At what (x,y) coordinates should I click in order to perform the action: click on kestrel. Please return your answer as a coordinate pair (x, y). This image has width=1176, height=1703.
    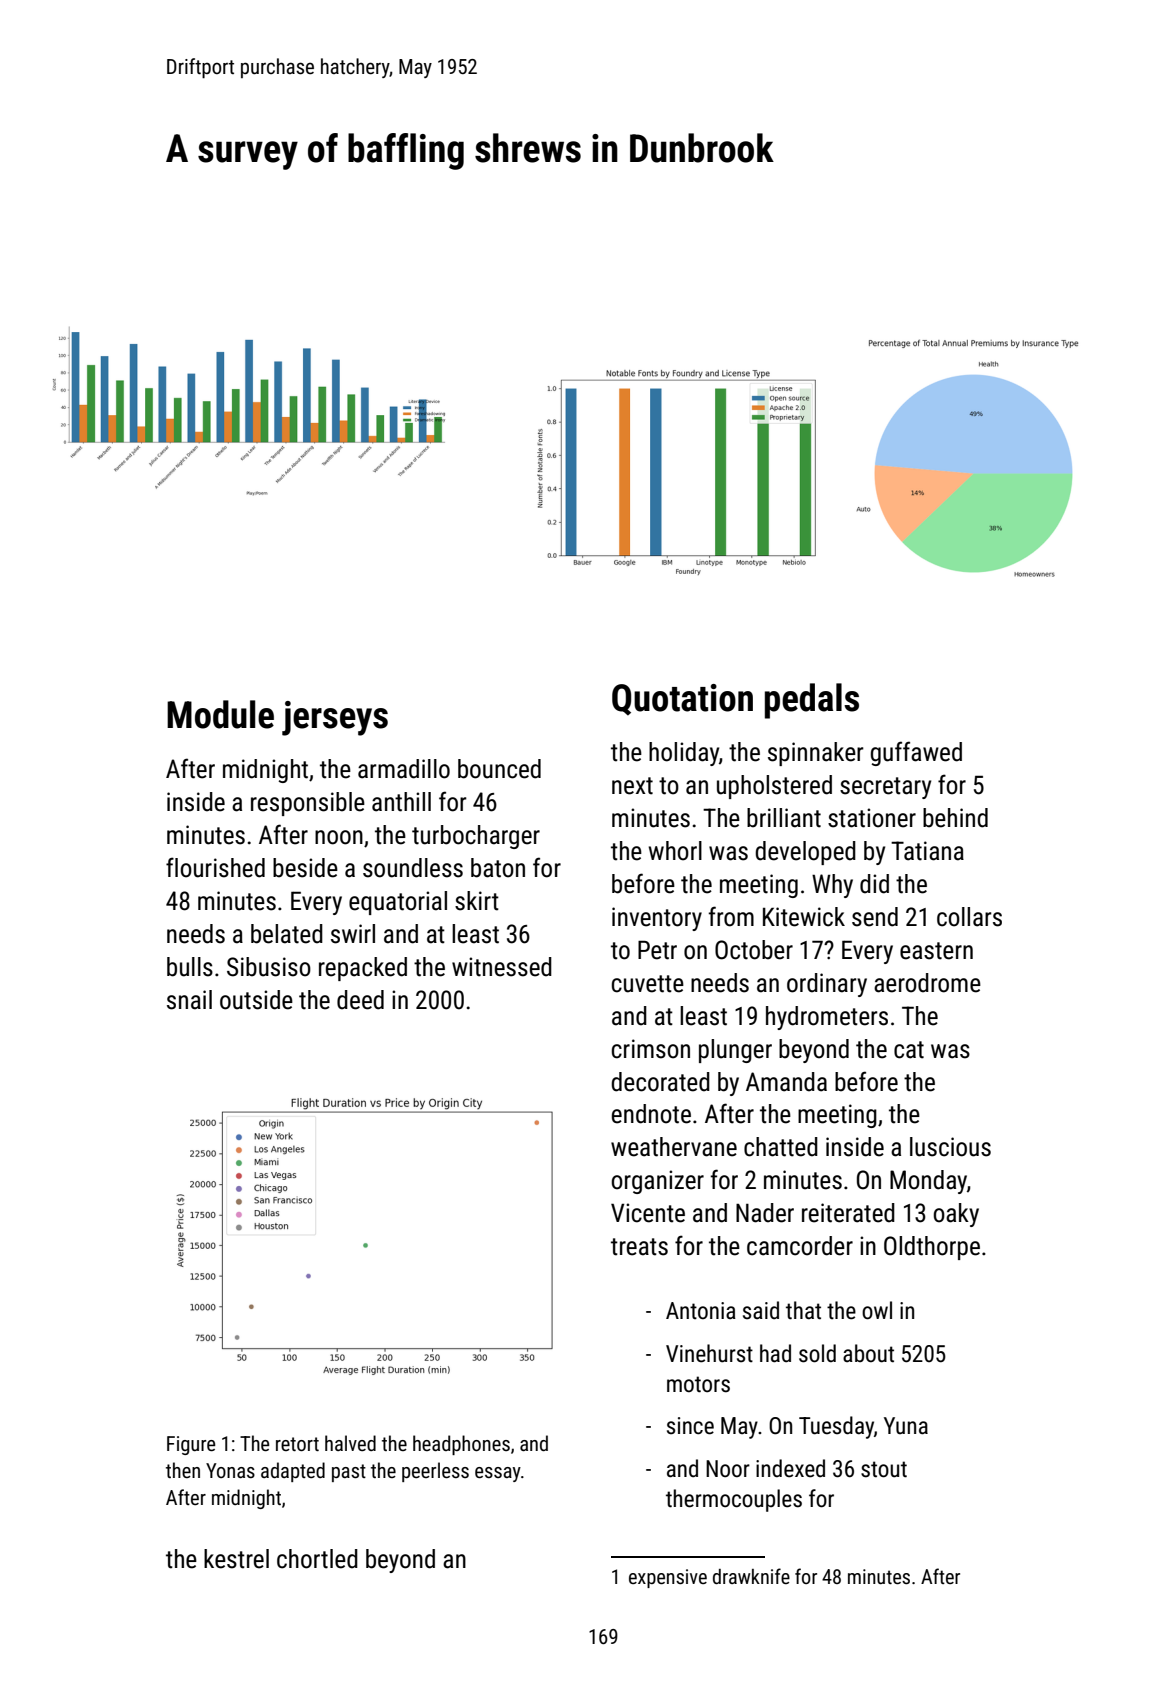
    Looking at the image, I should click on (236, 1559).
